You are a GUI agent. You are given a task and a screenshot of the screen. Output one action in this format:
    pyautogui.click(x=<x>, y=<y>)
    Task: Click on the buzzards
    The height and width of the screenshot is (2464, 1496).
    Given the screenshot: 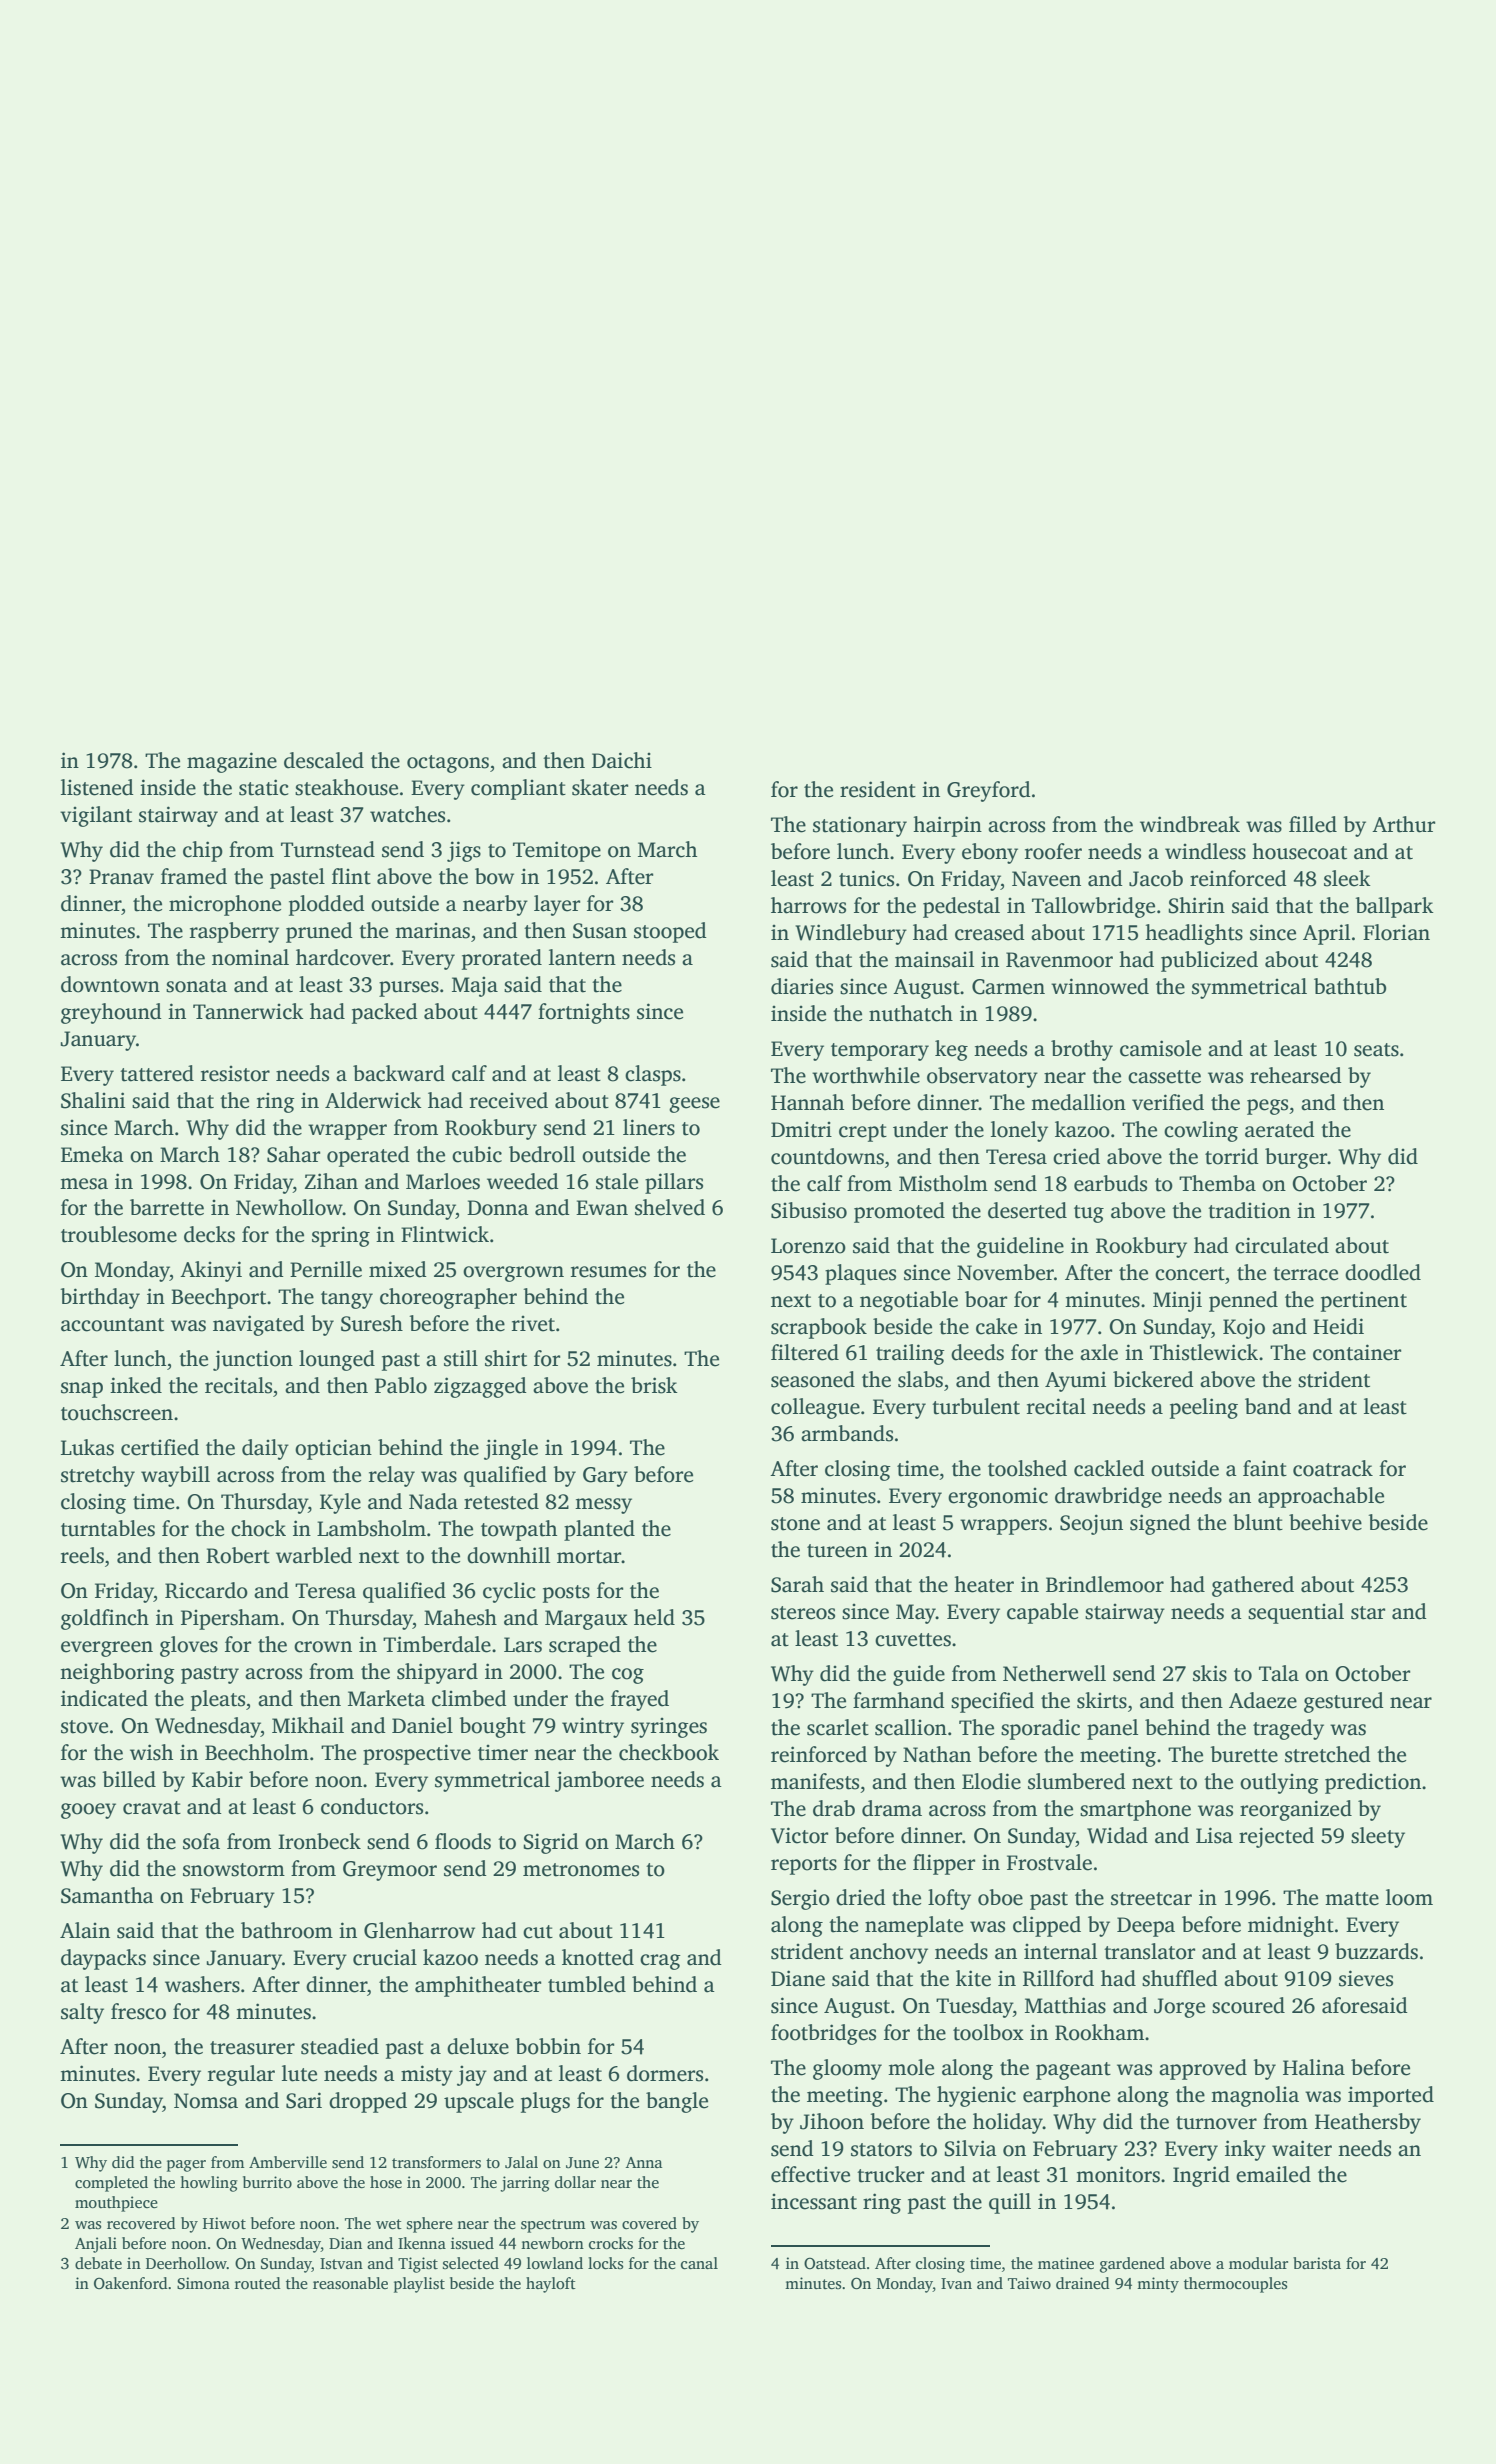 What is the action you would take?
    pyautogui.click(x=1376, y=1951)
